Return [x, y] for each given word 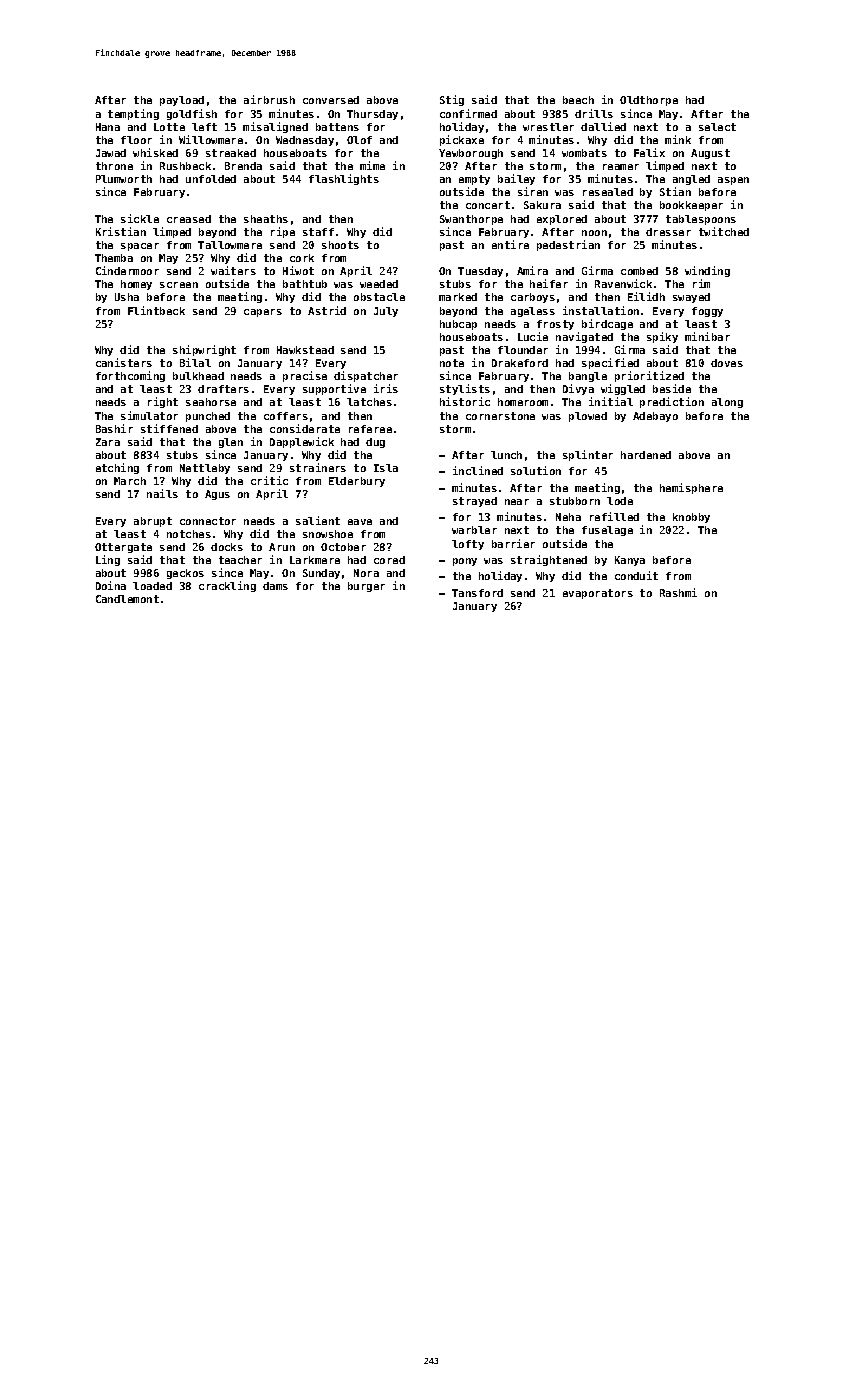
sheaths [266, 219]
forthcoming [130, 376]
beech [578, 100]
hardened [646, 455]
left [204, 127]
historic [465, 401]
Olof [359, 140]
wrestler [548, 127]
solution [536, 470]
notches [189, 534]
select [717, 127]
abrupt [153, 522]
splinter [588, 455]
